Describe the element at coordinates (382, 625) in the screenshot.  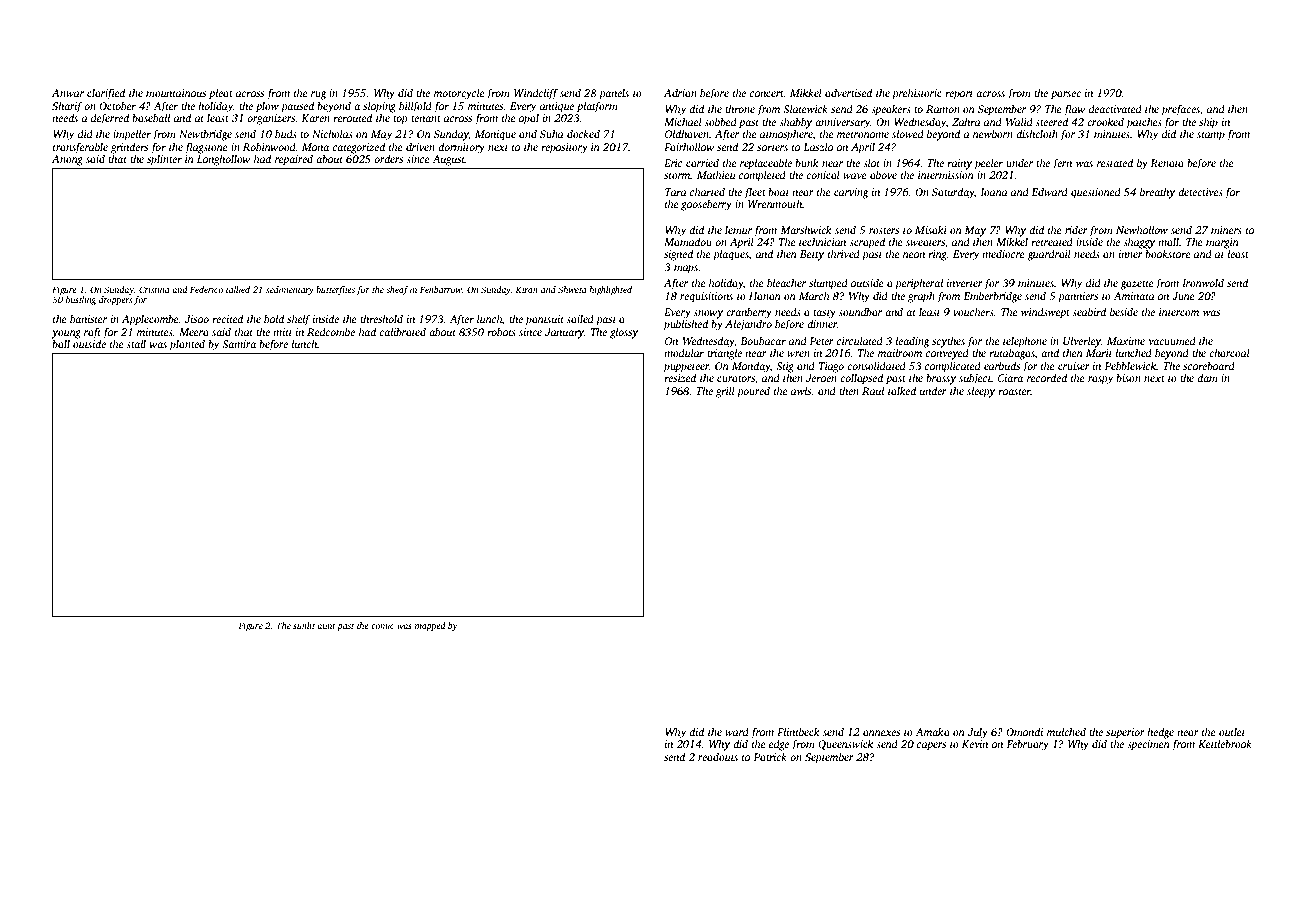
I see `comic` at that location.
